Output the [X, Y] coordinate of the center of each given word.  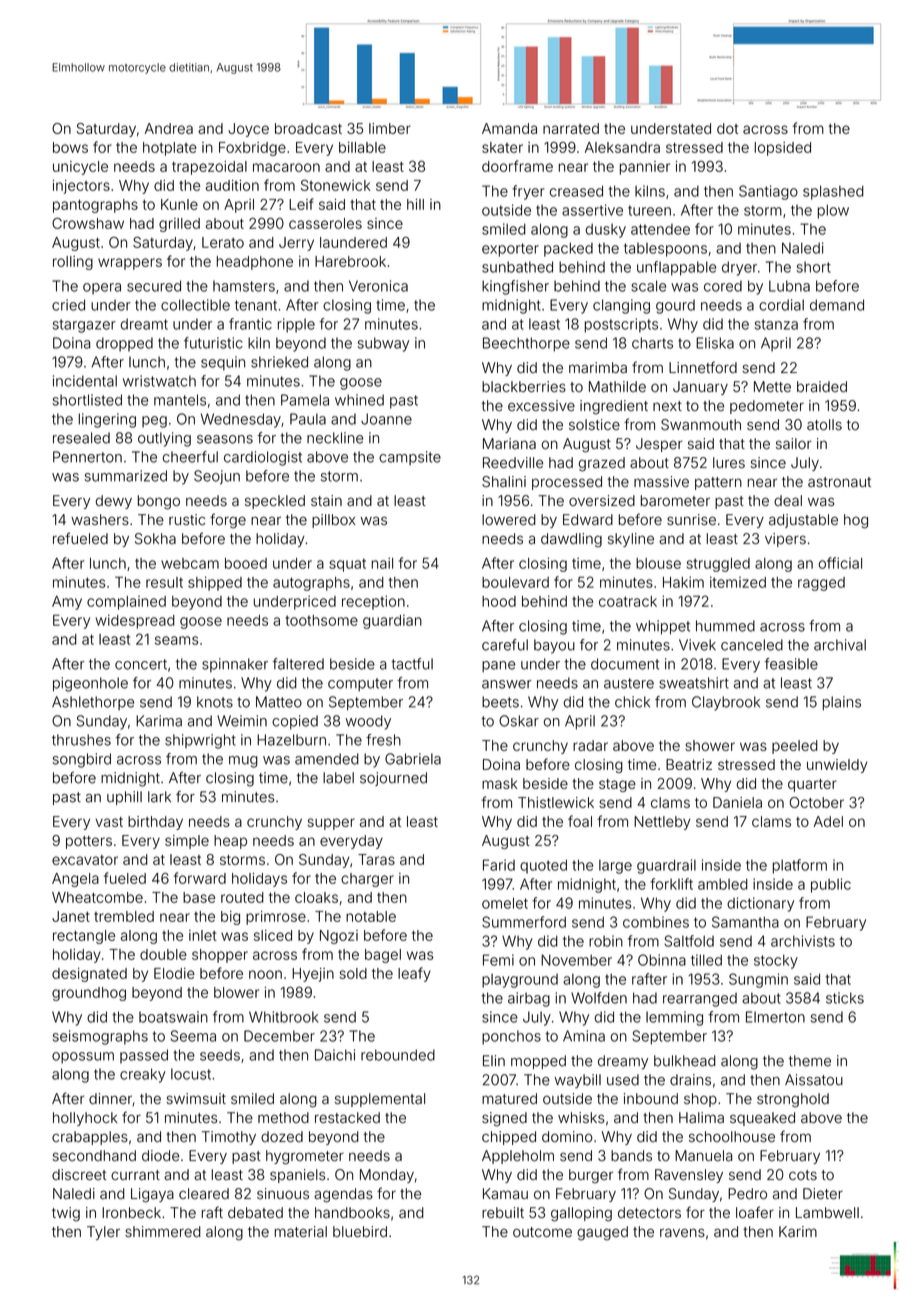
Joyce [248, 130]
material [301, 1232]
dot [727, 128]
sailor [794, 444]
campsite [410, 458]
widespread [135, 621]
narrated [571, 128]
